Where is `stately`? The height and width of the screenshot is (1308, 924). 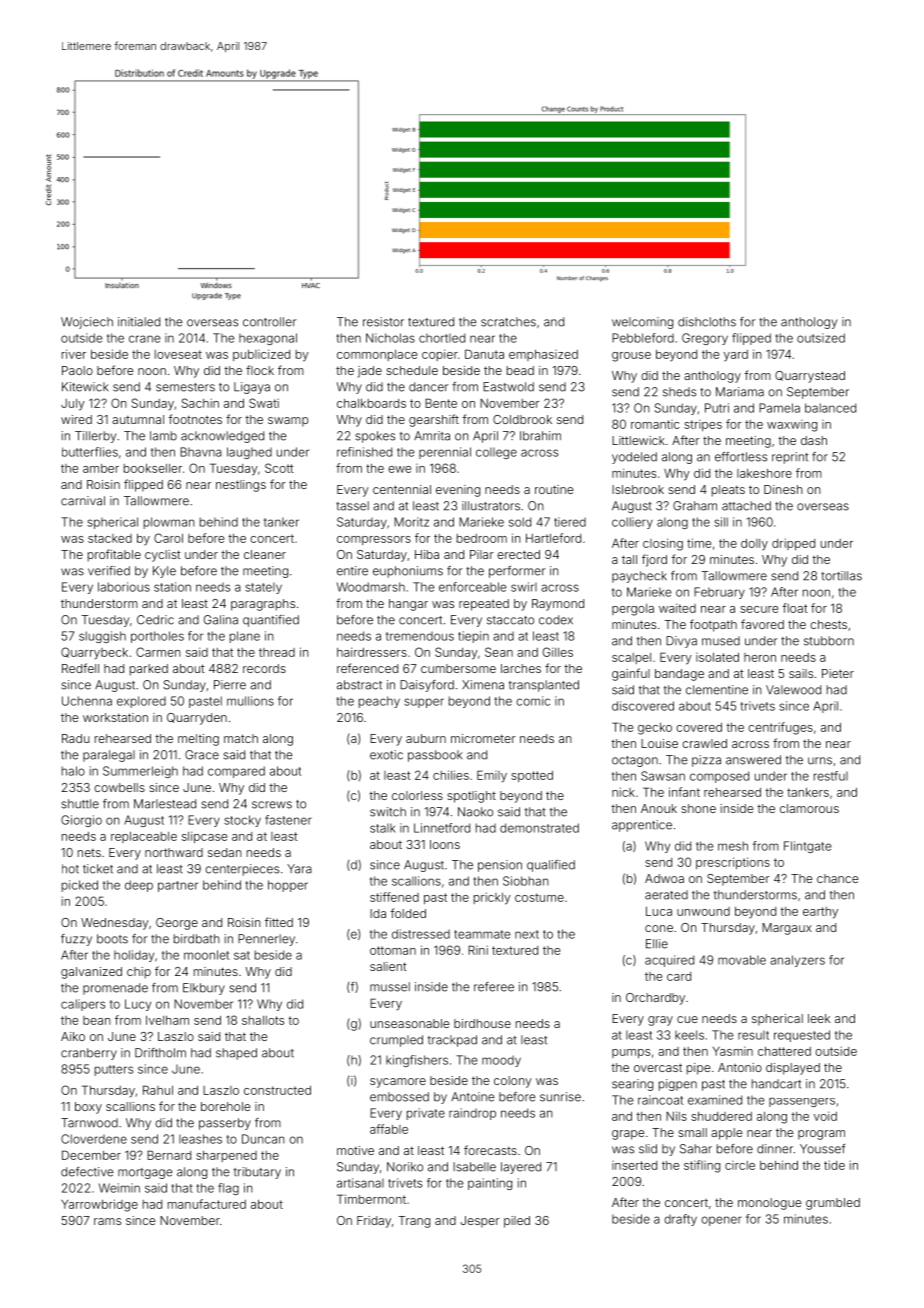 stately is located at coordinates (263, 588).
